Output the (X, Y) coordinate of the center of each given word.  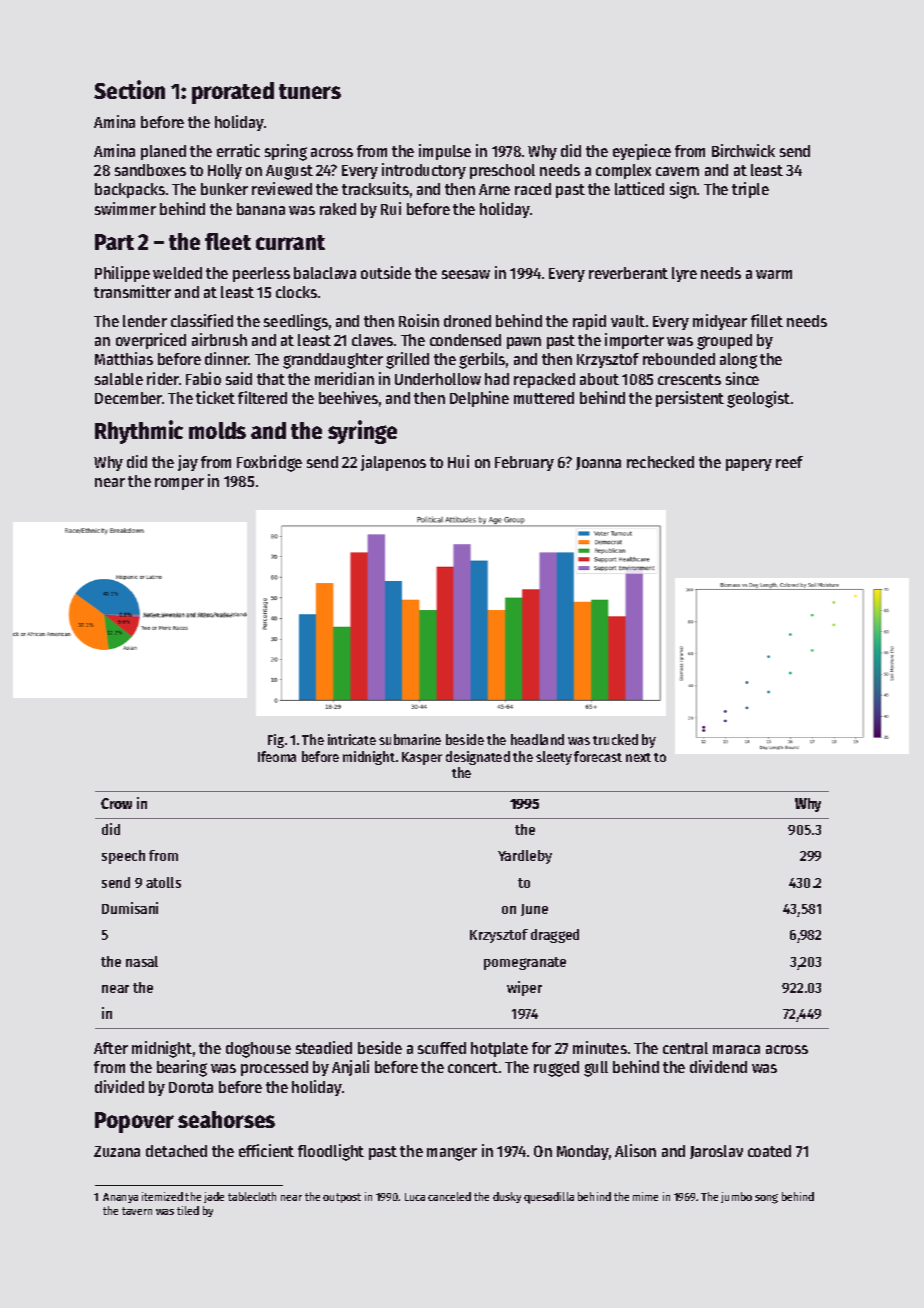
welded (177, 273)
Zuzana (117, 1151)
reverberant (628, 273)
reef (789, 462)
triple (750, 190)
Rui (391, 208)
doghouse (258, 1050)
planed (163, 152)
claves (372, 340)
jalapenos (393, 463)
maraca (736, 1049)
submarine (410, 739)
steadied (324, 1047)
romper (179, 484)
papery (749, 465)
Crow (116, 803)
